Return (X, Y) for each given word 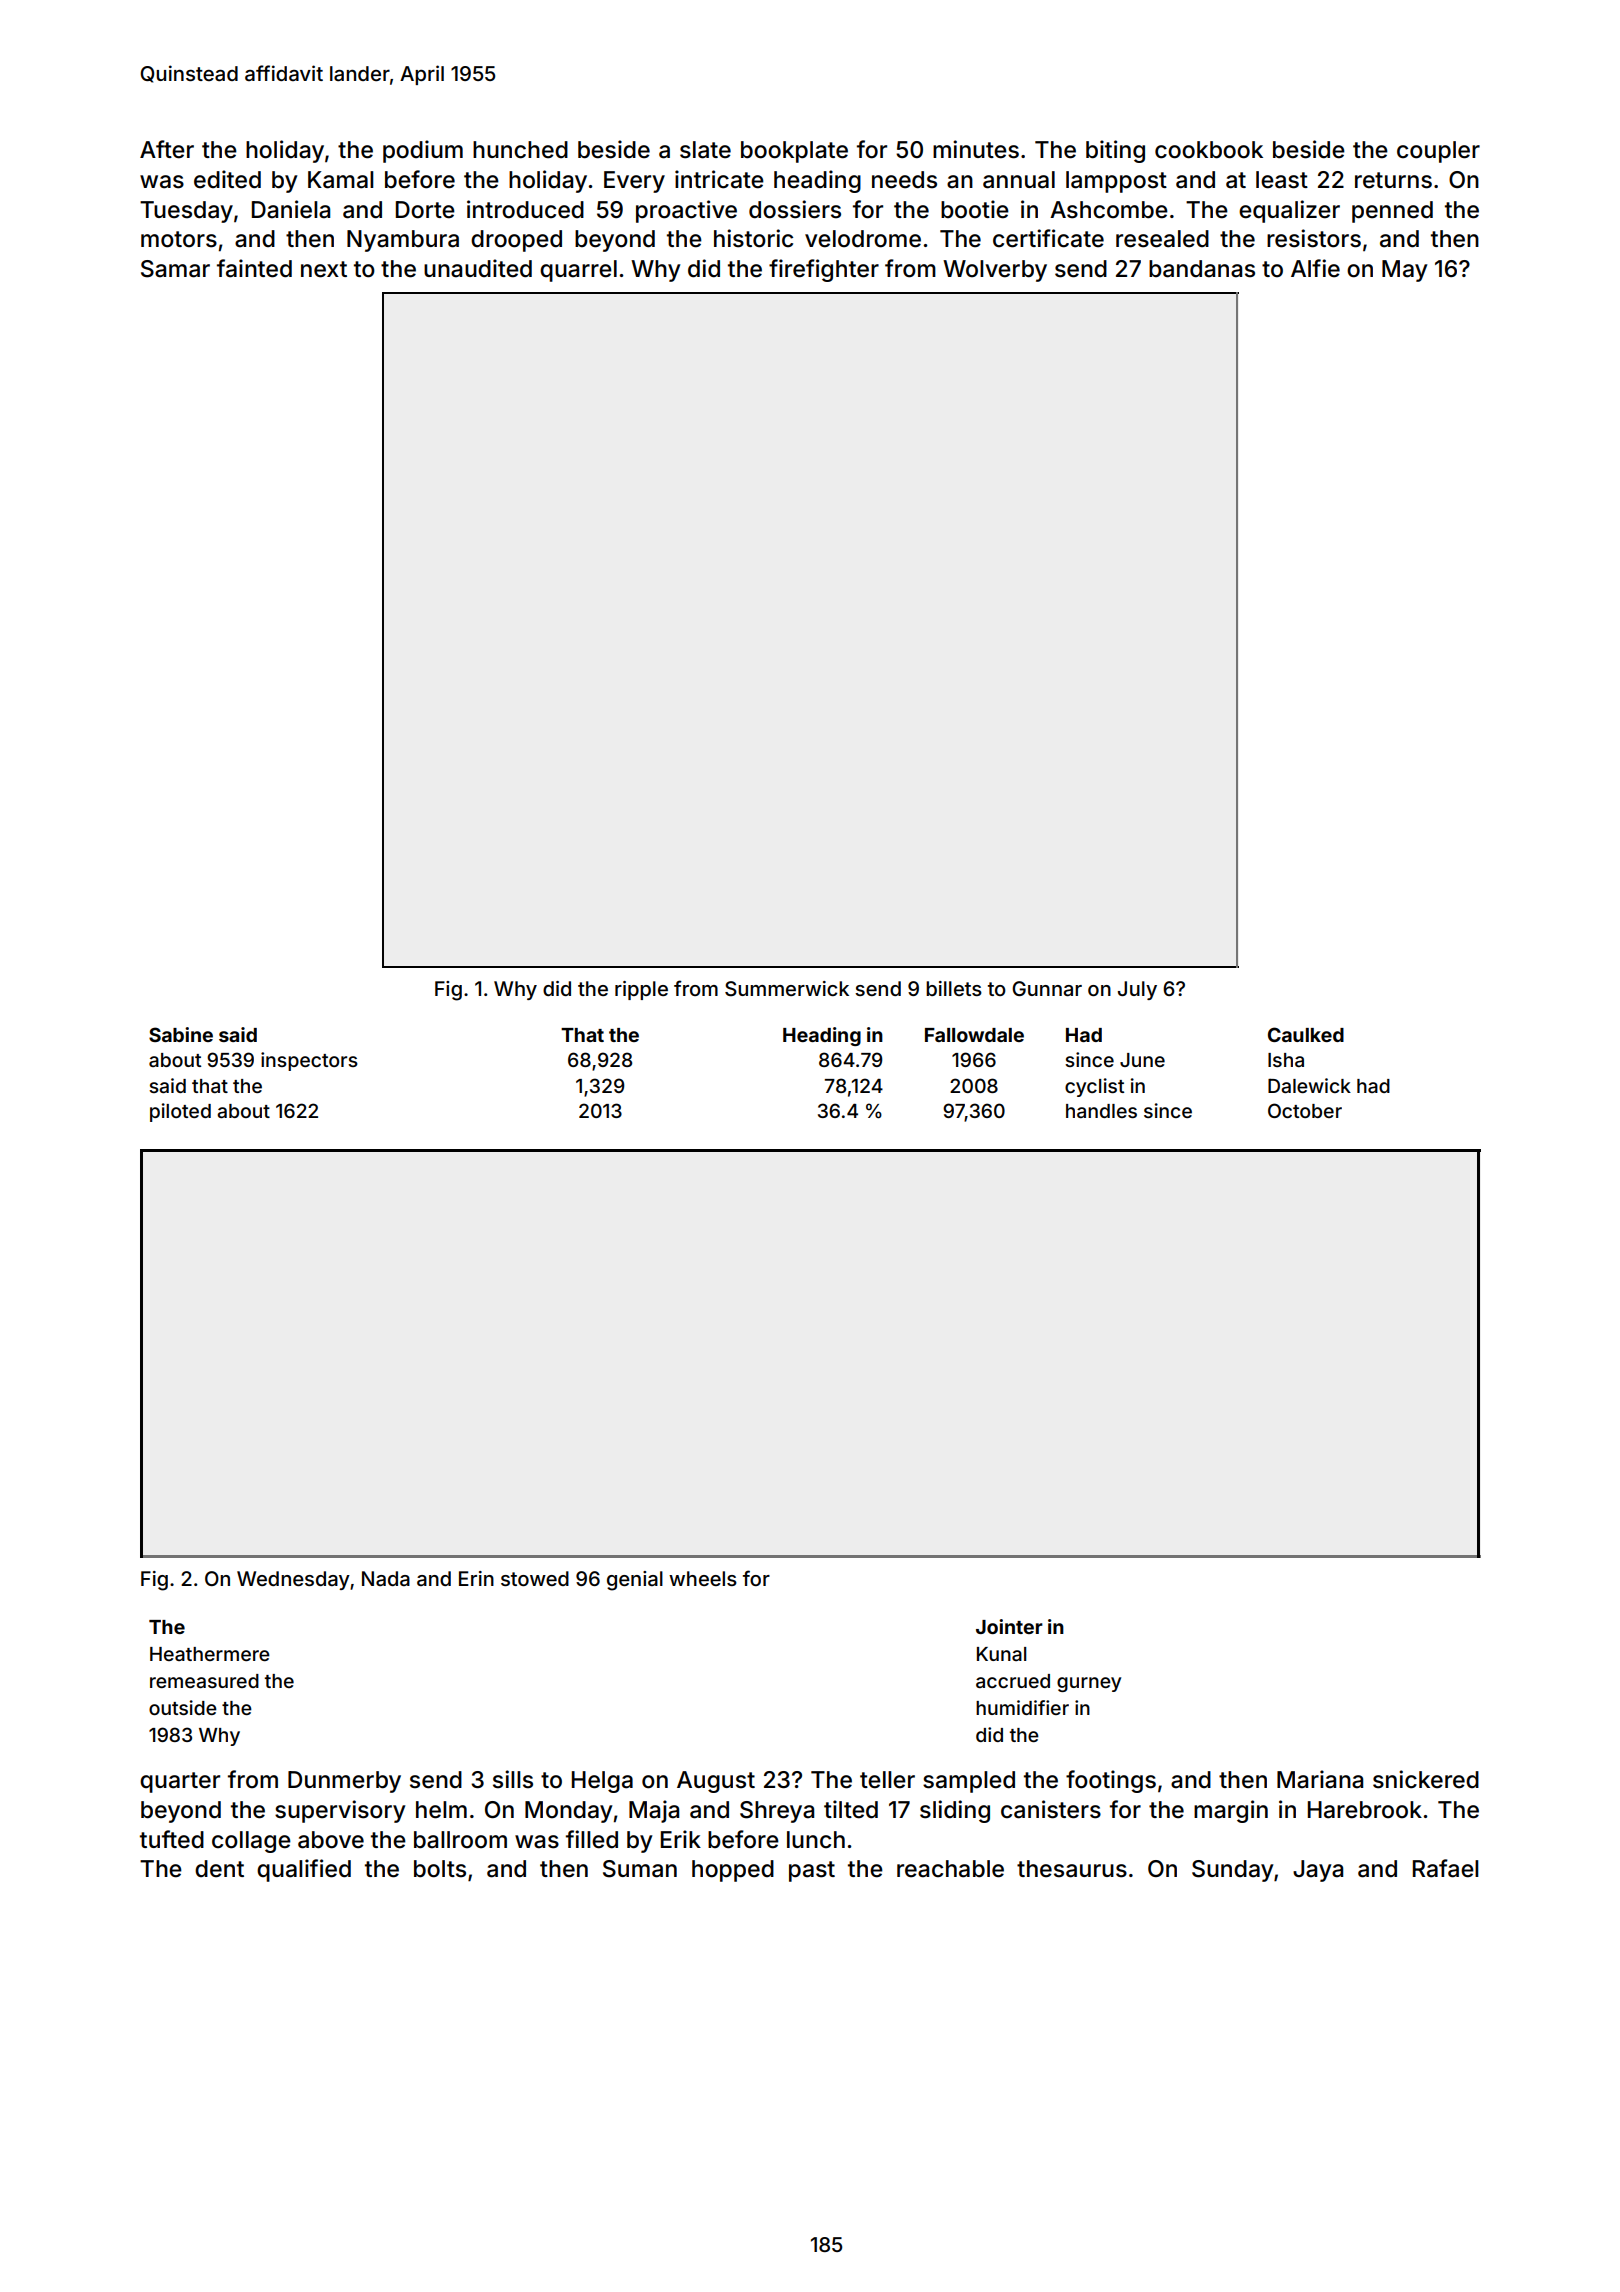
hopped (733, 1871)
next (324, 269)
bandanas (1202, 269)
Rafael (1445, 1868)
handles (1101, 1111)
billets (954, 988)
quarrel (578, 271)
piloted (180, 1112)
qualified (304, 1870)
